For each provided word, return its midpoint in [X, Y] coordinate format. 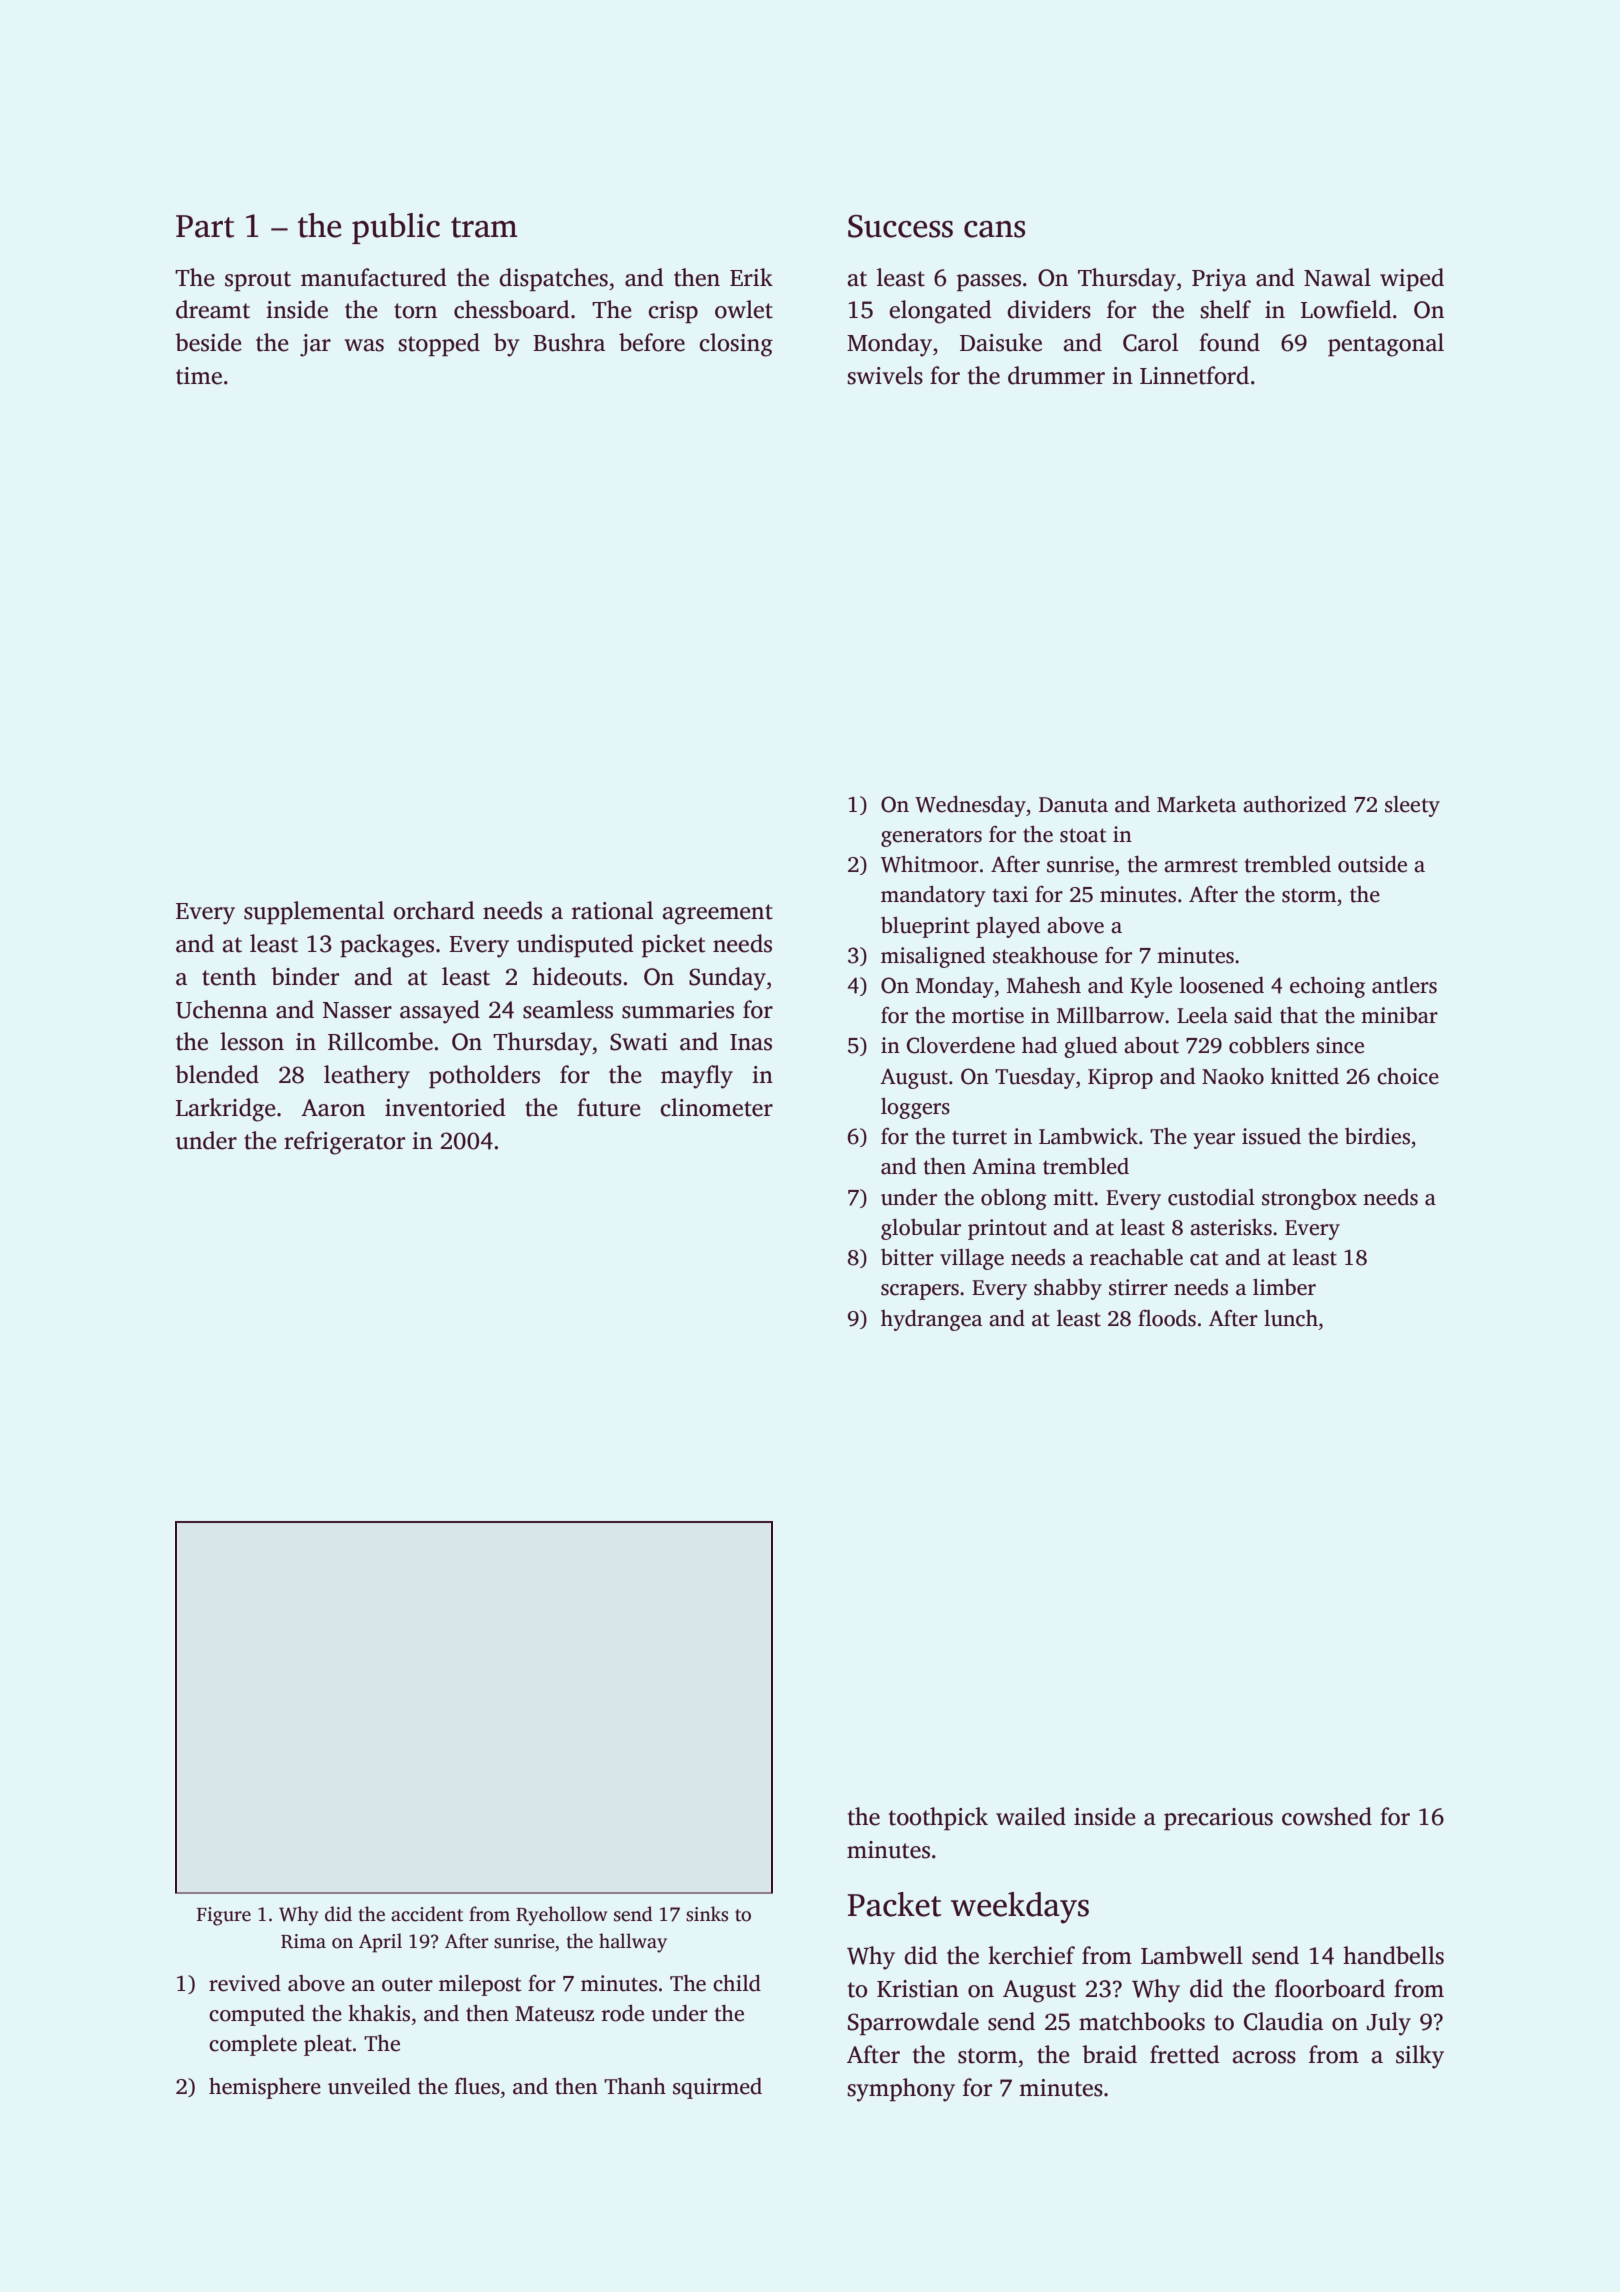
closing [736, 345]
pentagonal [1386, 345]
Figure [224, 1916]
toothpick [938, 1818]
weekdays [1020, 1908]
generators [931, 837]
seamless [568, 1009]
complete [253, 2045]
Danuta [1073, 805]
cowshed [1327, 1816]
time [199, 376]
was [364, 345]
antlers [1404, 985]
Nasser [357, 1010]
